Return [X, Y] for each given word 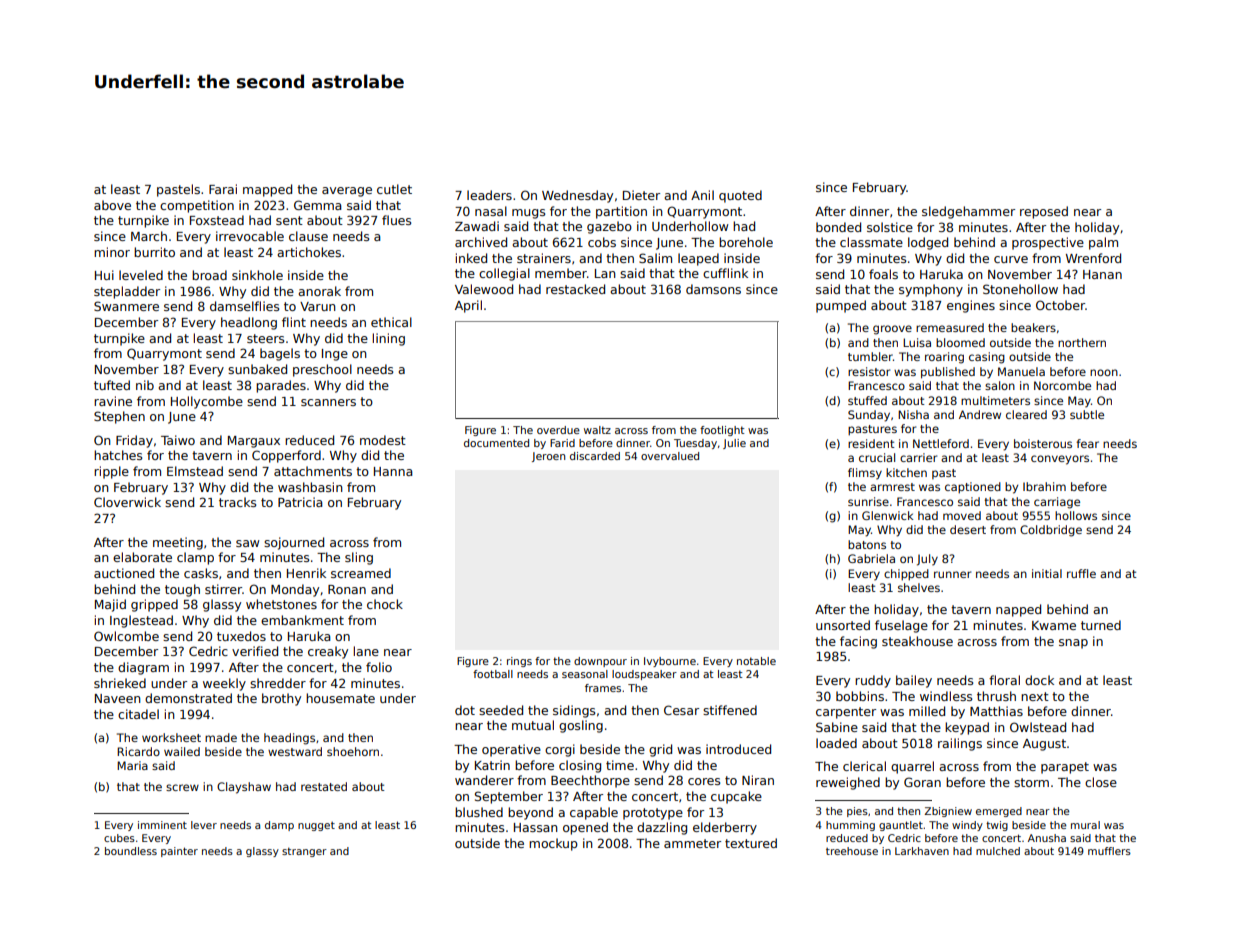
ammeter [692, 843]
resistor [869, 371]
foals [883, 274]
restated [324, 786]
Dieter [641, 195]
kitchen [906, 472]
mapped [267, 190]
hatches [118, 455]
